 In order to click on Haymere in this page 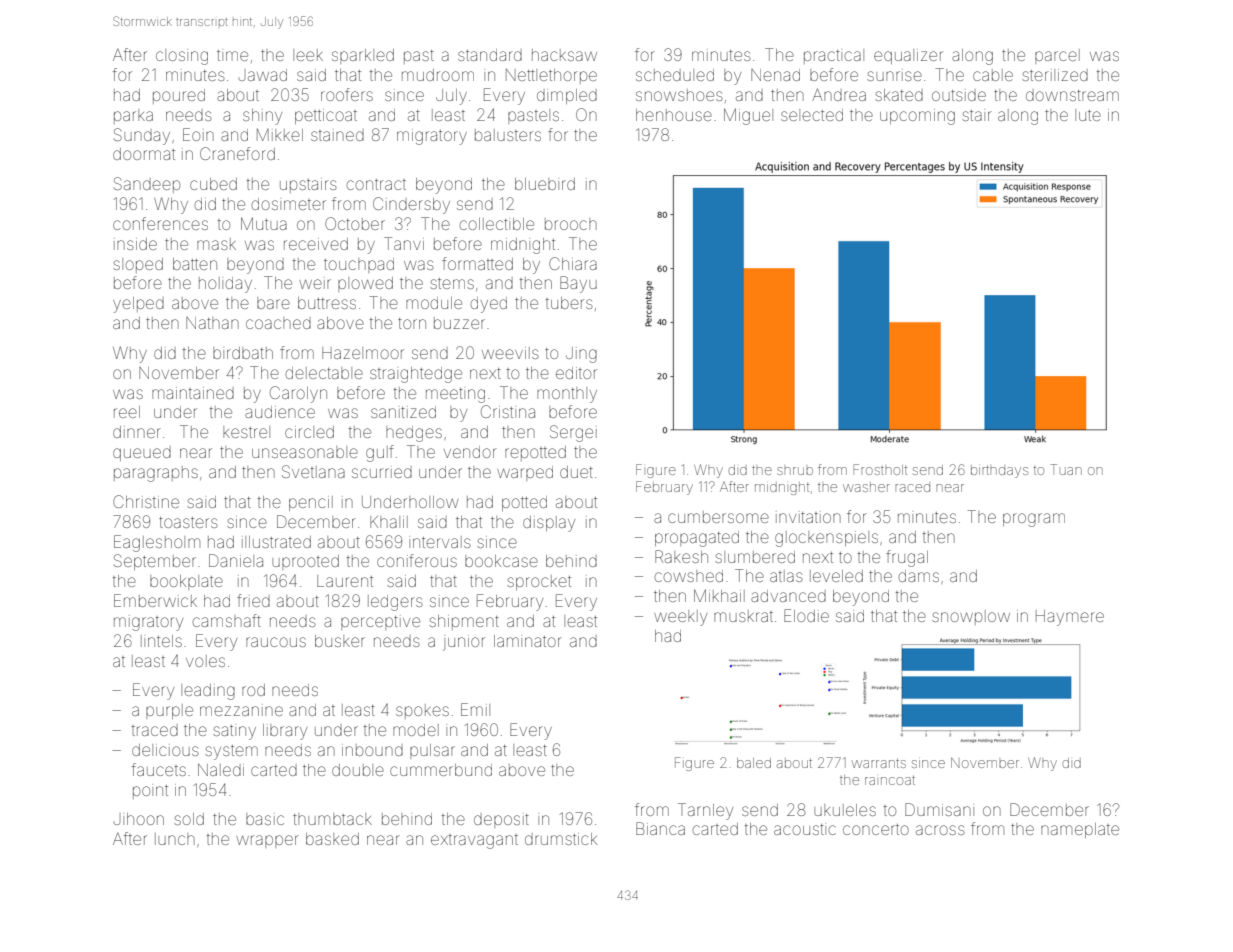, I will do `click(1070, 618)`.
